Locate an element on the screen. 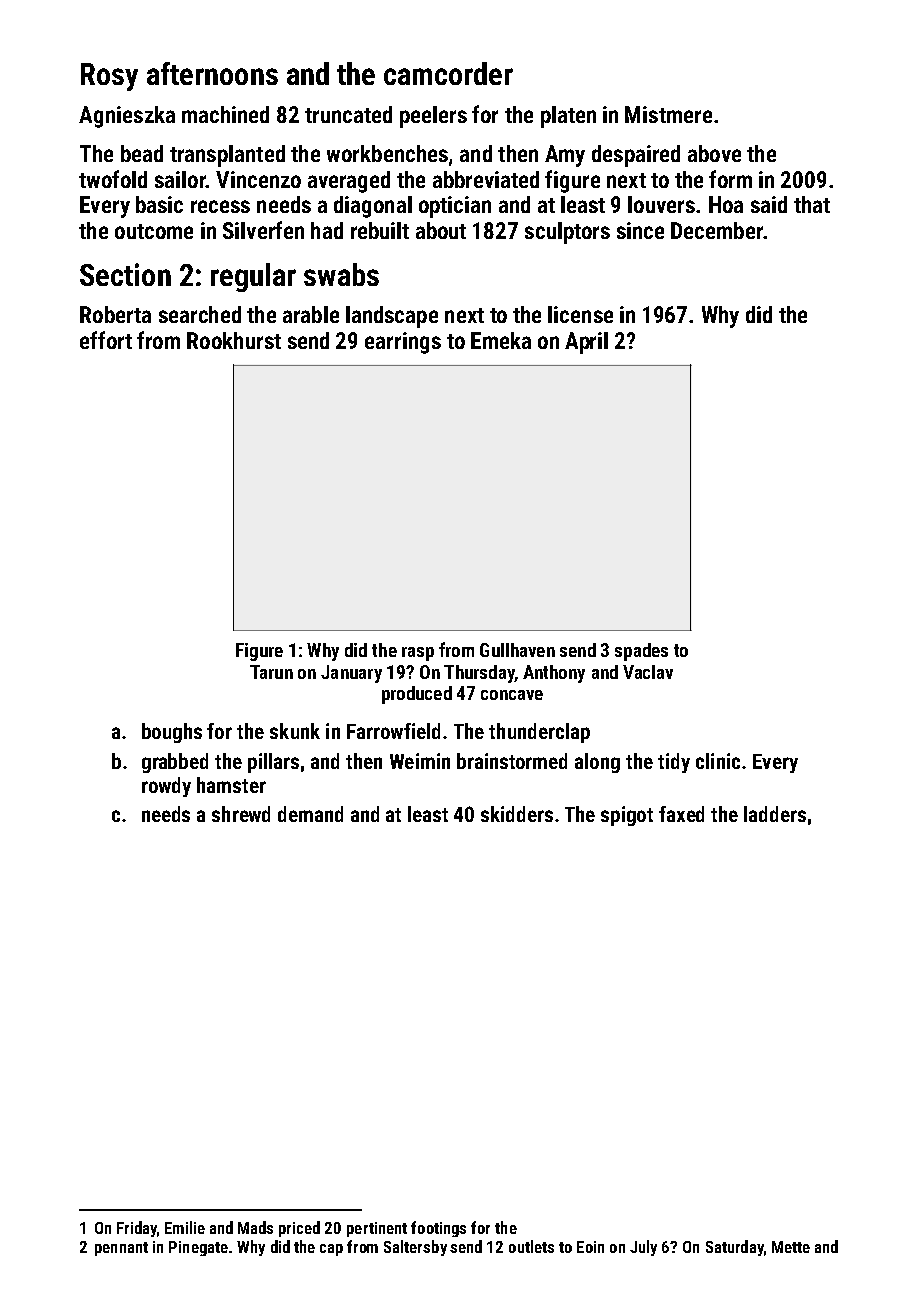  platen is located at coordinates (568, 117).
